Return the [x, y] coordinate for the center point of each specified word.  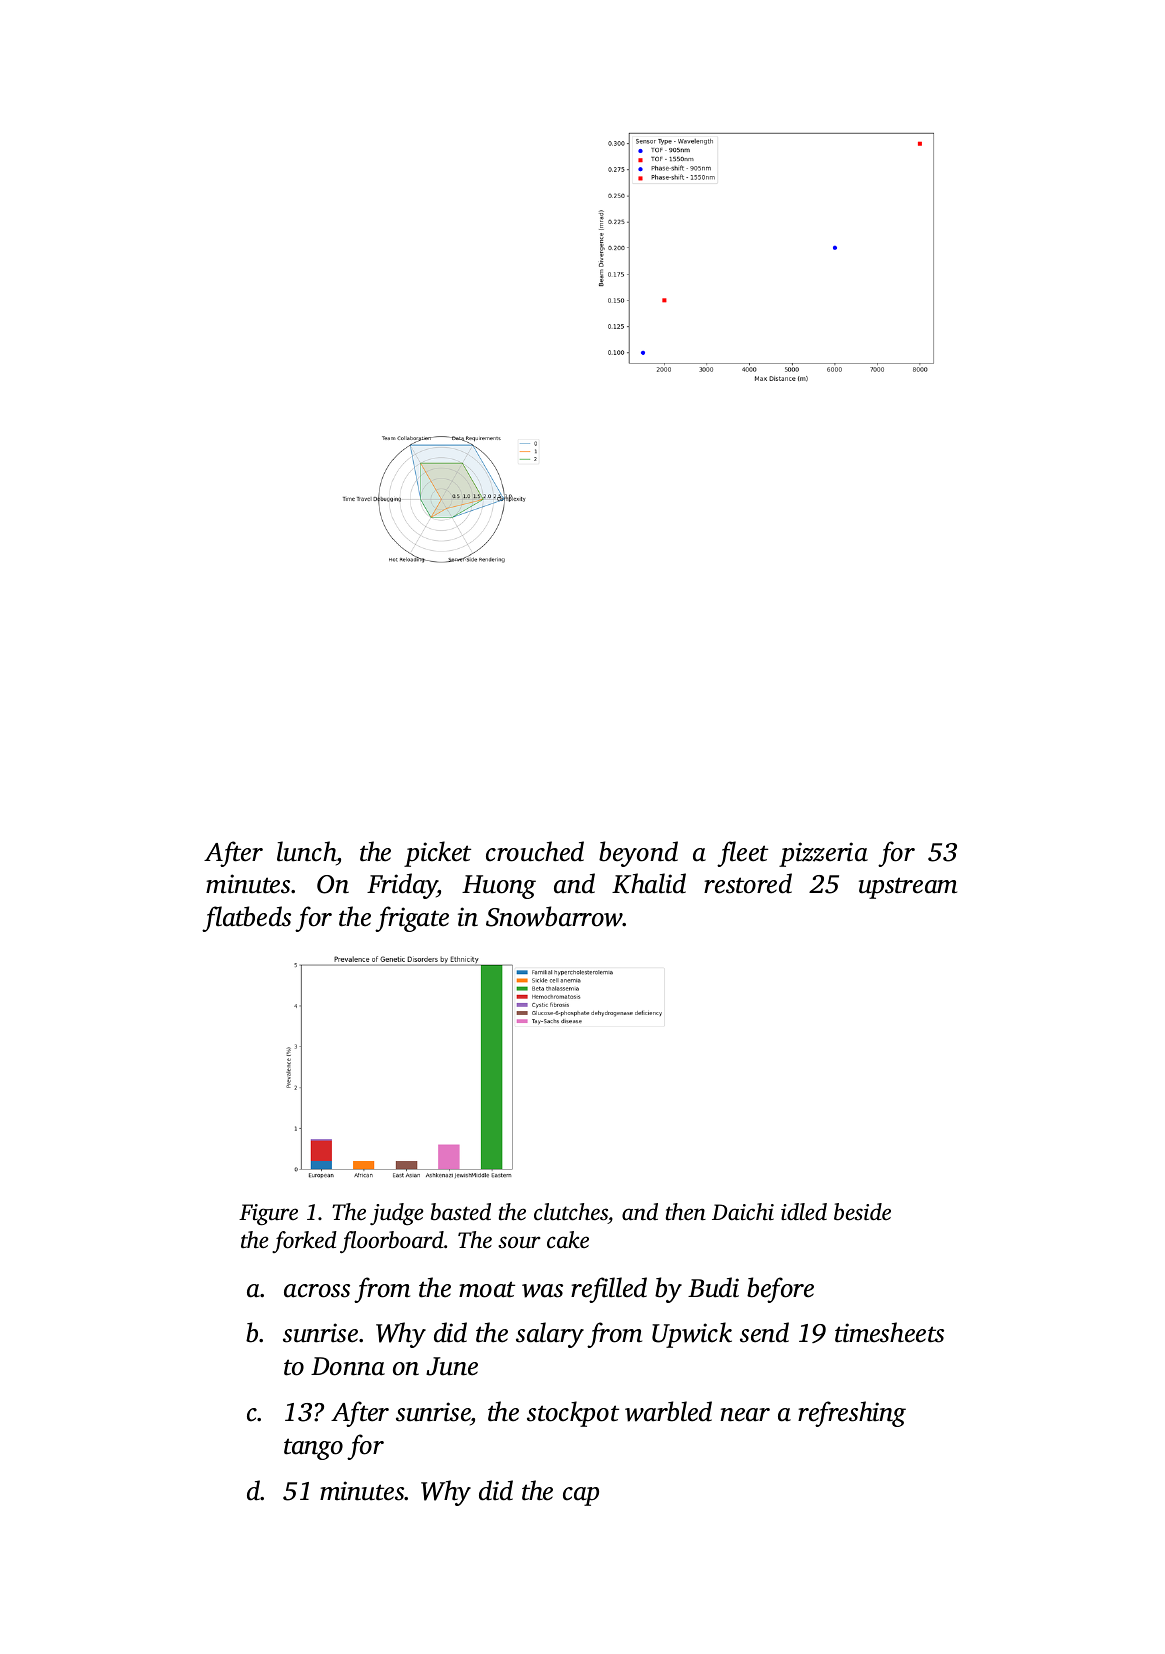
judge [396, 1214]
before [780, 1290]
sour [519, 1242]
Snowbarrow [554, 916]
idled [804, 1211]
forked [304, 1242]
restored [748, 883]
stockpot [573, 1414]
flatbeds [246, 919]
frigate [412, 919]
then [686, 1212]
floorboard [392, 1242]
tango [313, 1449]
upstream [908, 888]
